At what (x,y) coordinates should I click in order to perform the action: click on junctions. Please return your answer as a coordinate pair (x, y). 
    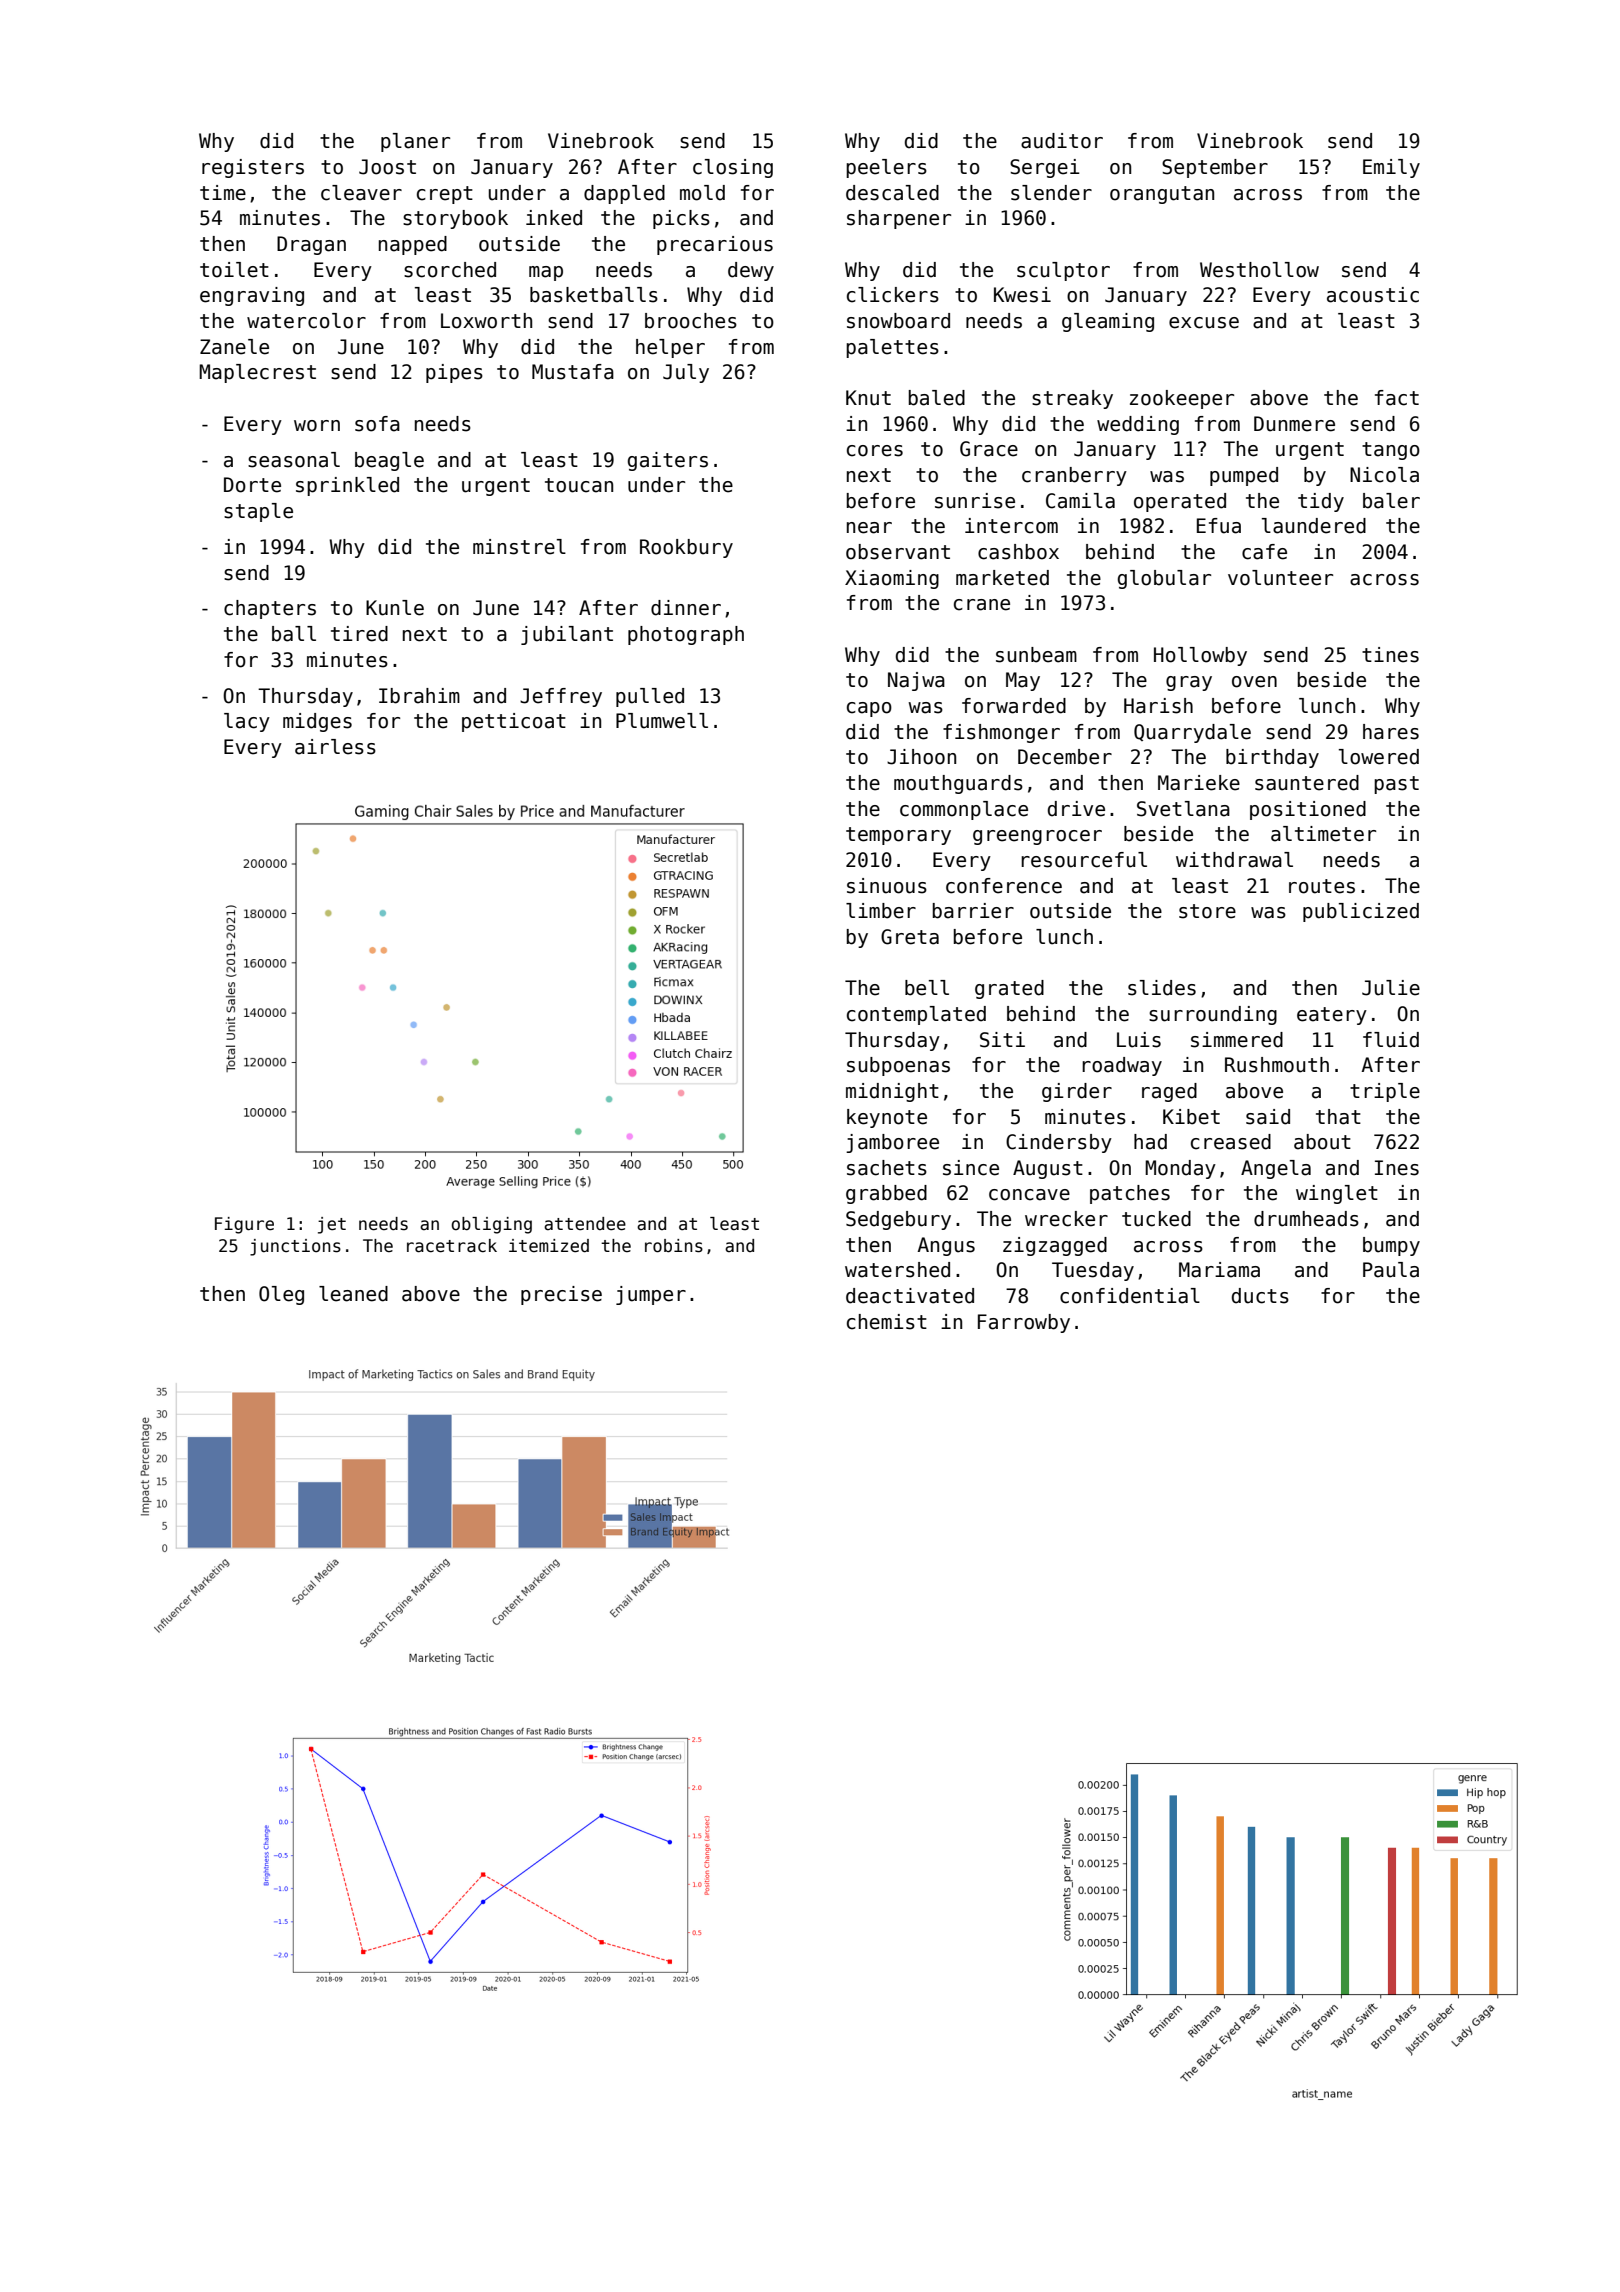
    Looking at the image, I should click on (295, 1247).
